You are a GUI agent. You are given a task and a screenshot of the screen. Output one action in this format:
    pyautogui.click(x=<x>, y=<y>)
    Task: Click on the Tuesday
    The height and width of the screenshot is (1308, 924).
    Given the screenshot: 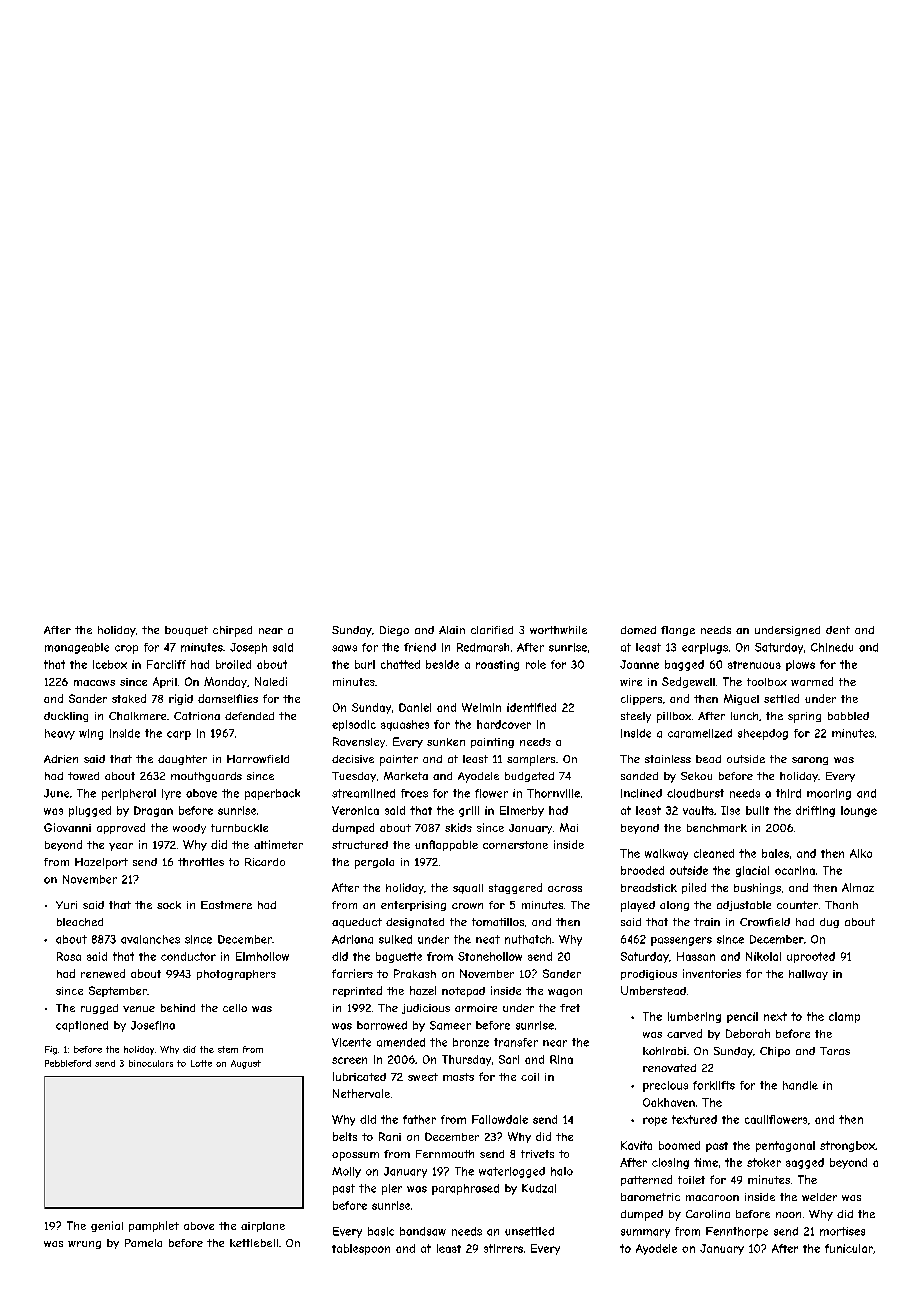 What is the action you would take?
    pyautogui.click(x=354, y=777)
